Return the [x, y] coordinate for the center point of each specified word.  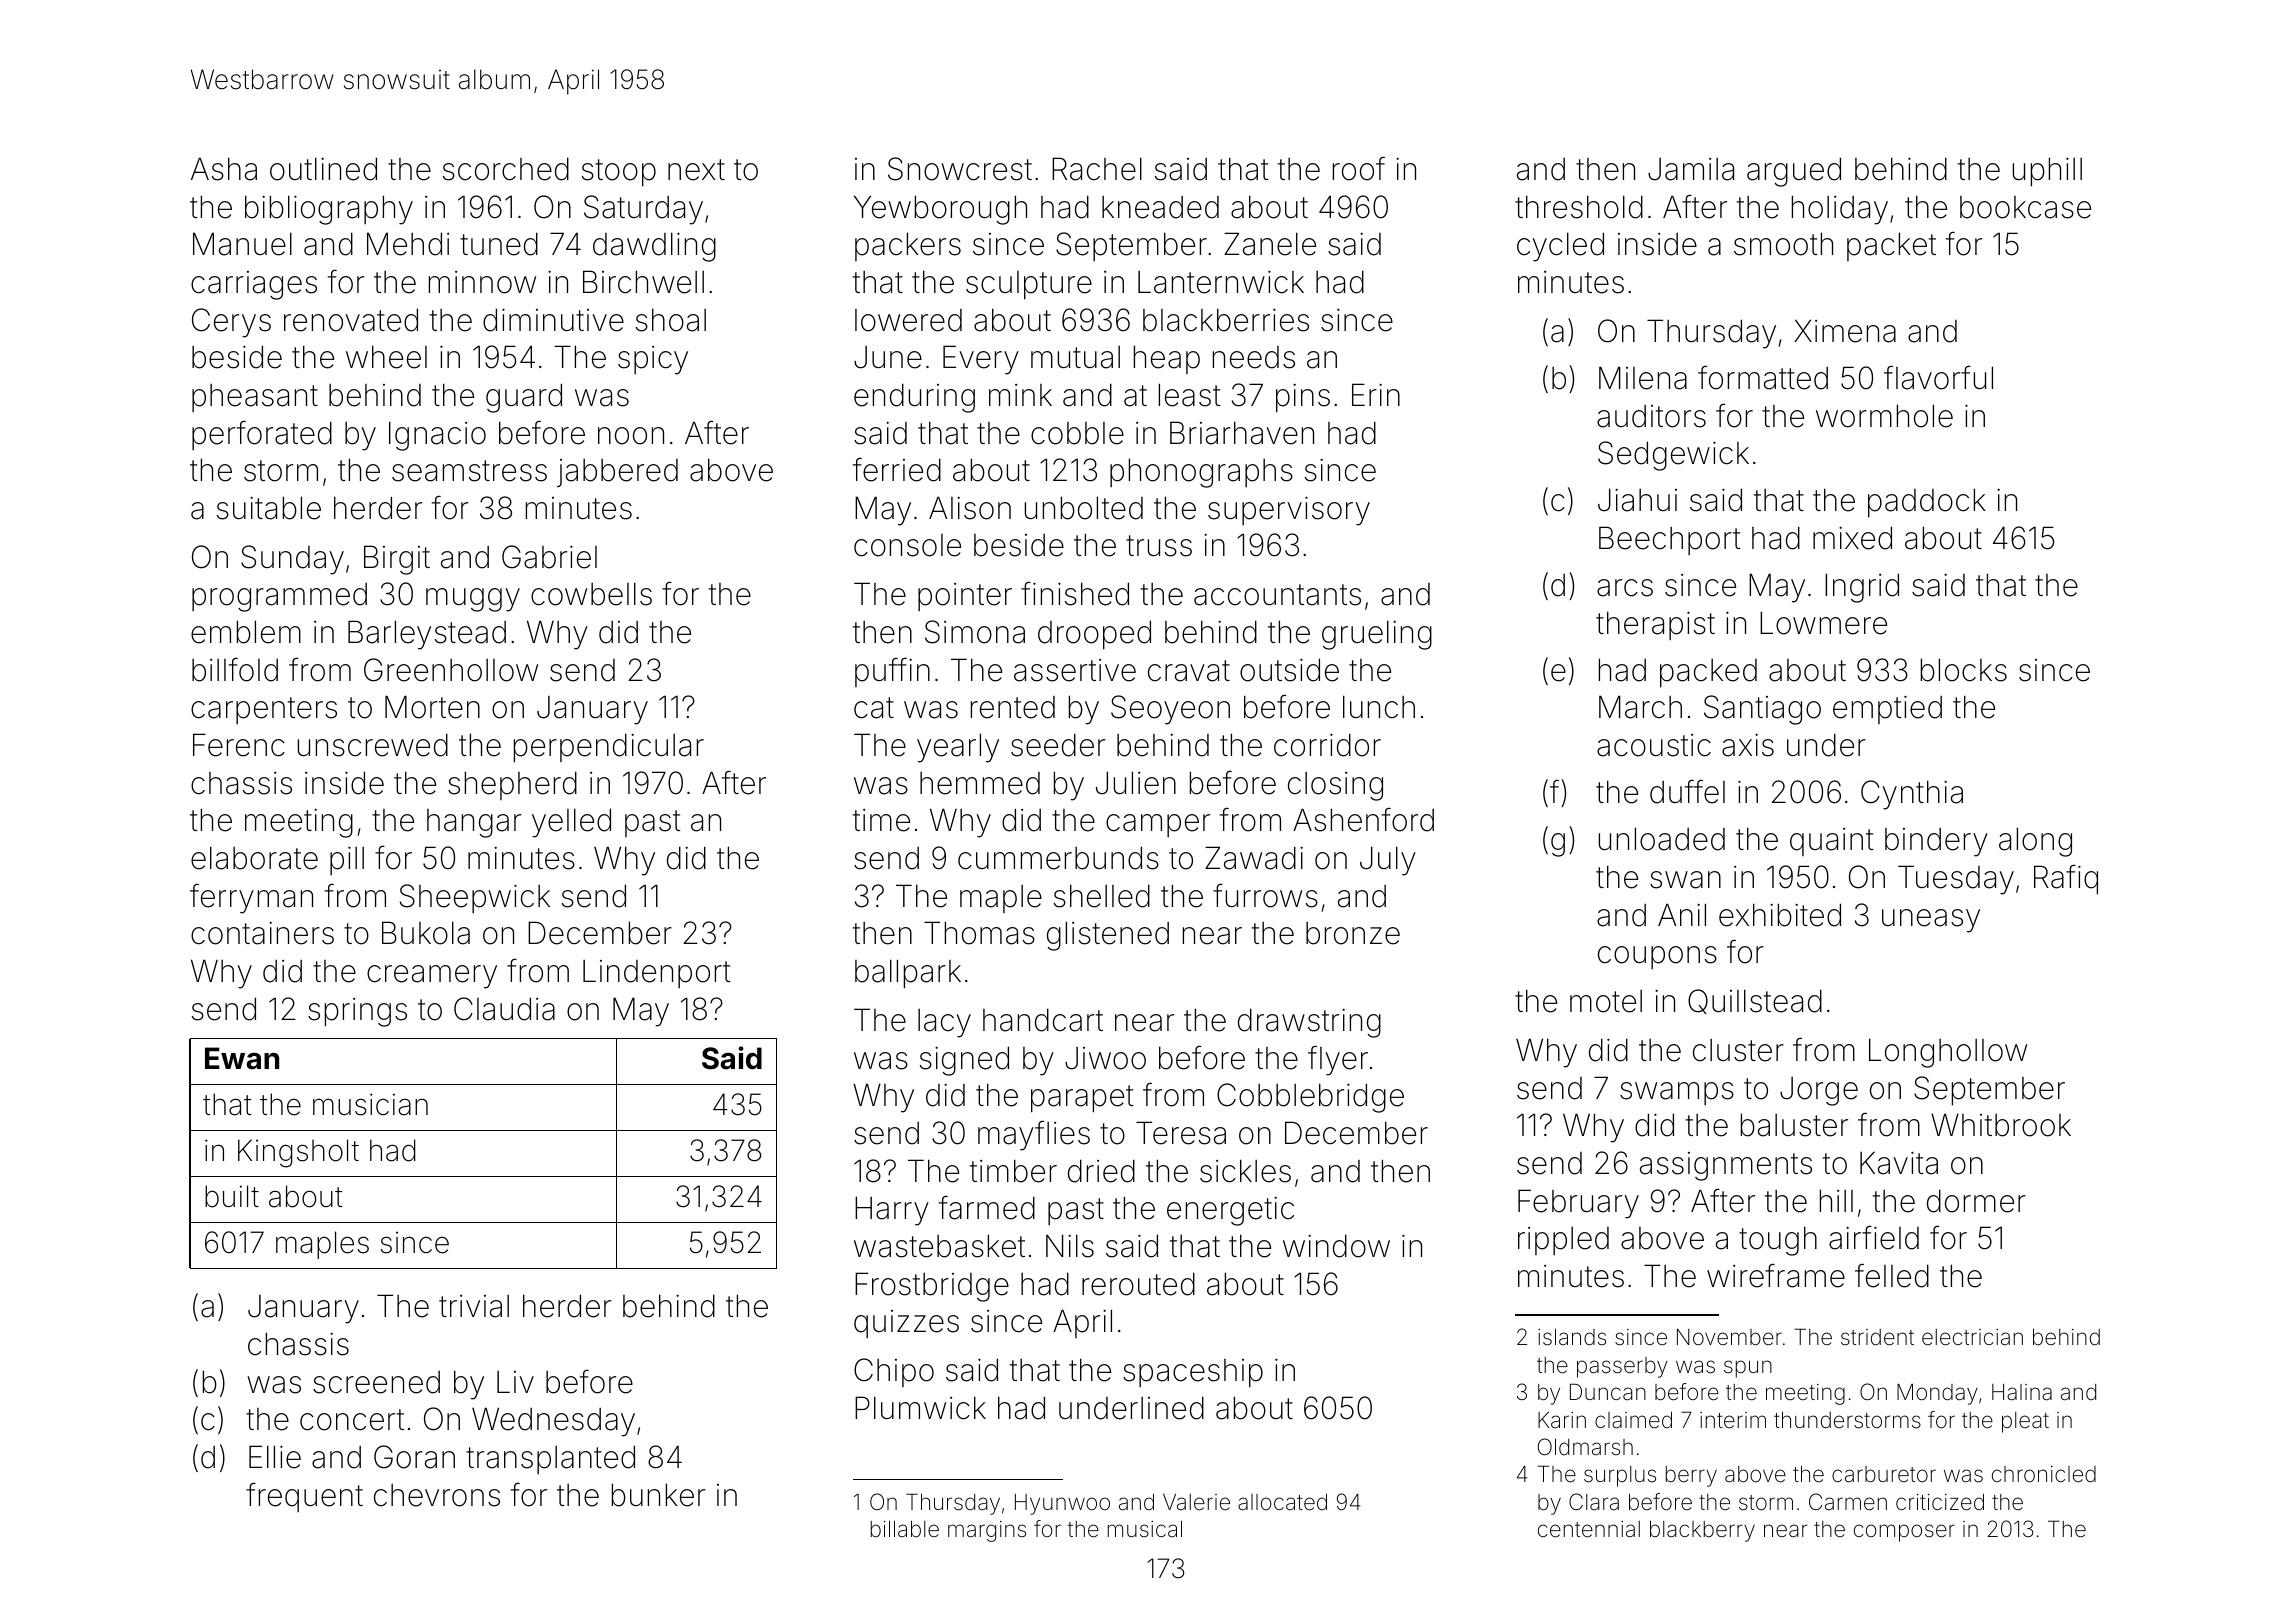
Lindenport [657, 974]
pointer [965, 597]
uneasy [1931, 921]
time [881, 820]
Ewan [242, 1058]
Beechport [1670, 540]
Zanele [1270, 244]
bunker [658, 1495]
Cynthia [1912, 795]
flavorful [1938, 377]
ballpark [908, 974]
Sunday [292, 560]
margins [987, 1531]
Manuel [242, 244]
